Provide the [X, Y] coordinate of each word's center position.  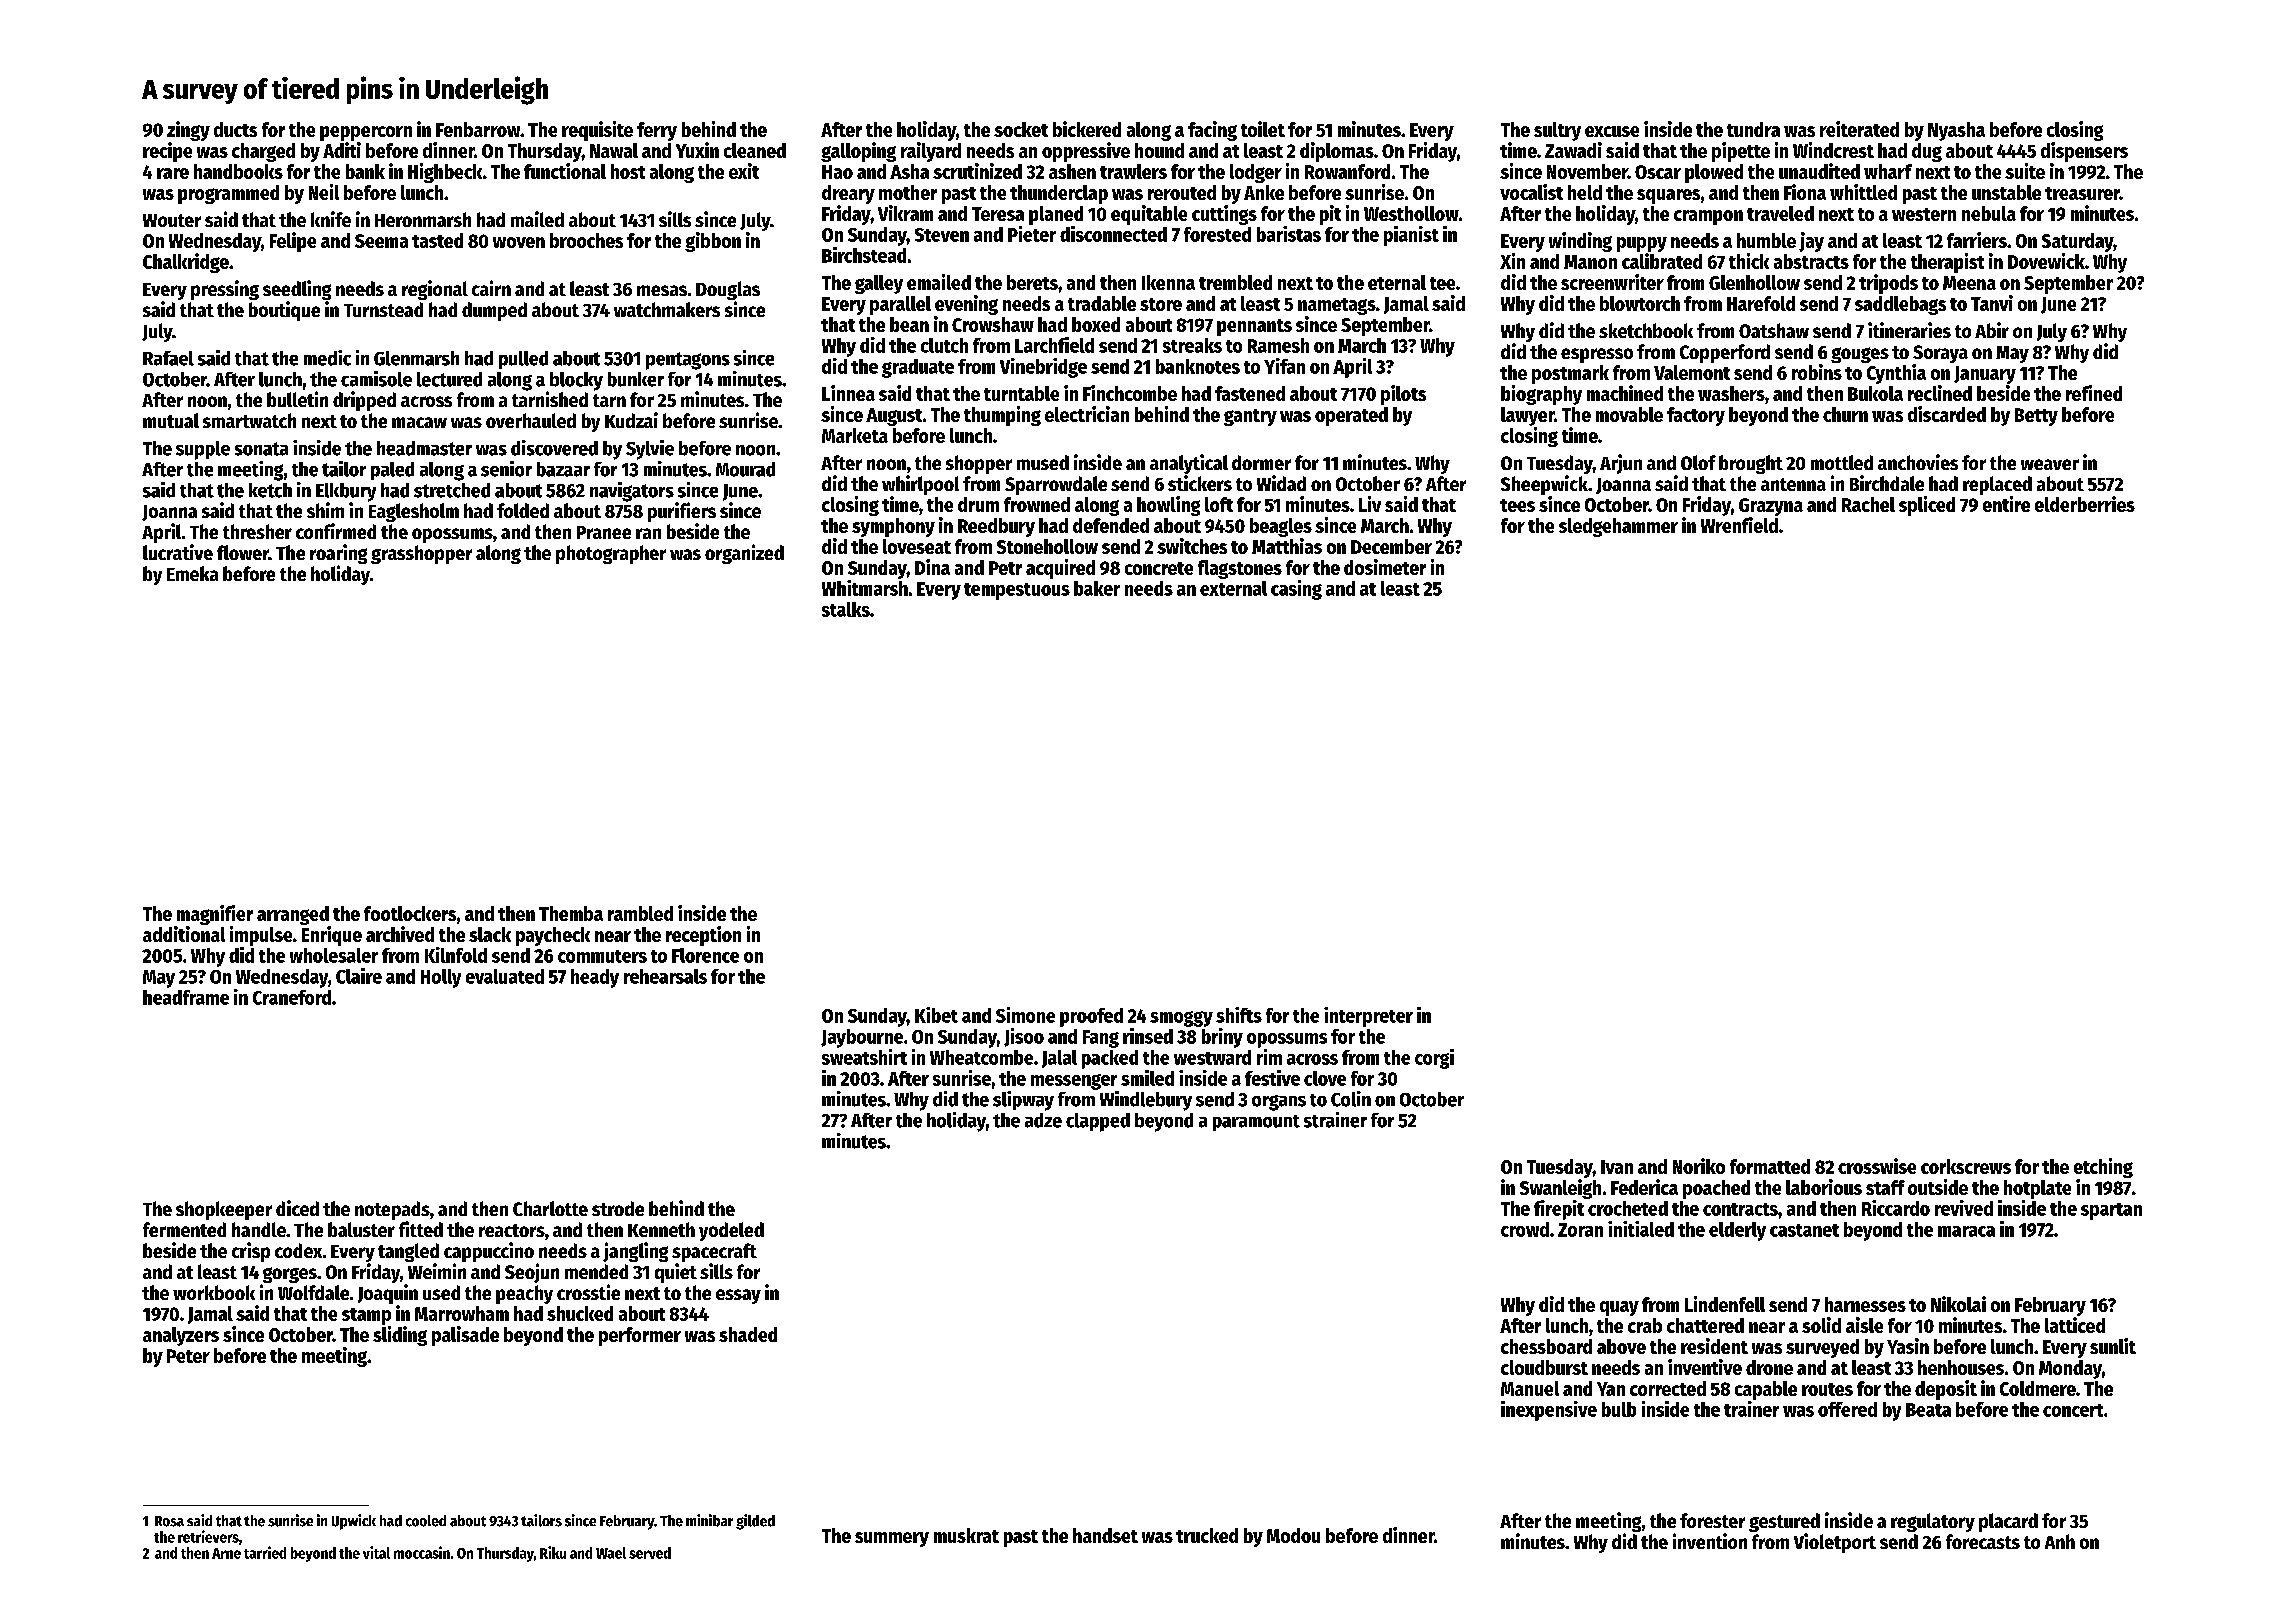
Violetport [1835, 1543]
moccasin [422, 1552]
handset [1105, 1535]
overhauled [531, 420]
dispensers [2084, 152]
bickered [1087, 129]
